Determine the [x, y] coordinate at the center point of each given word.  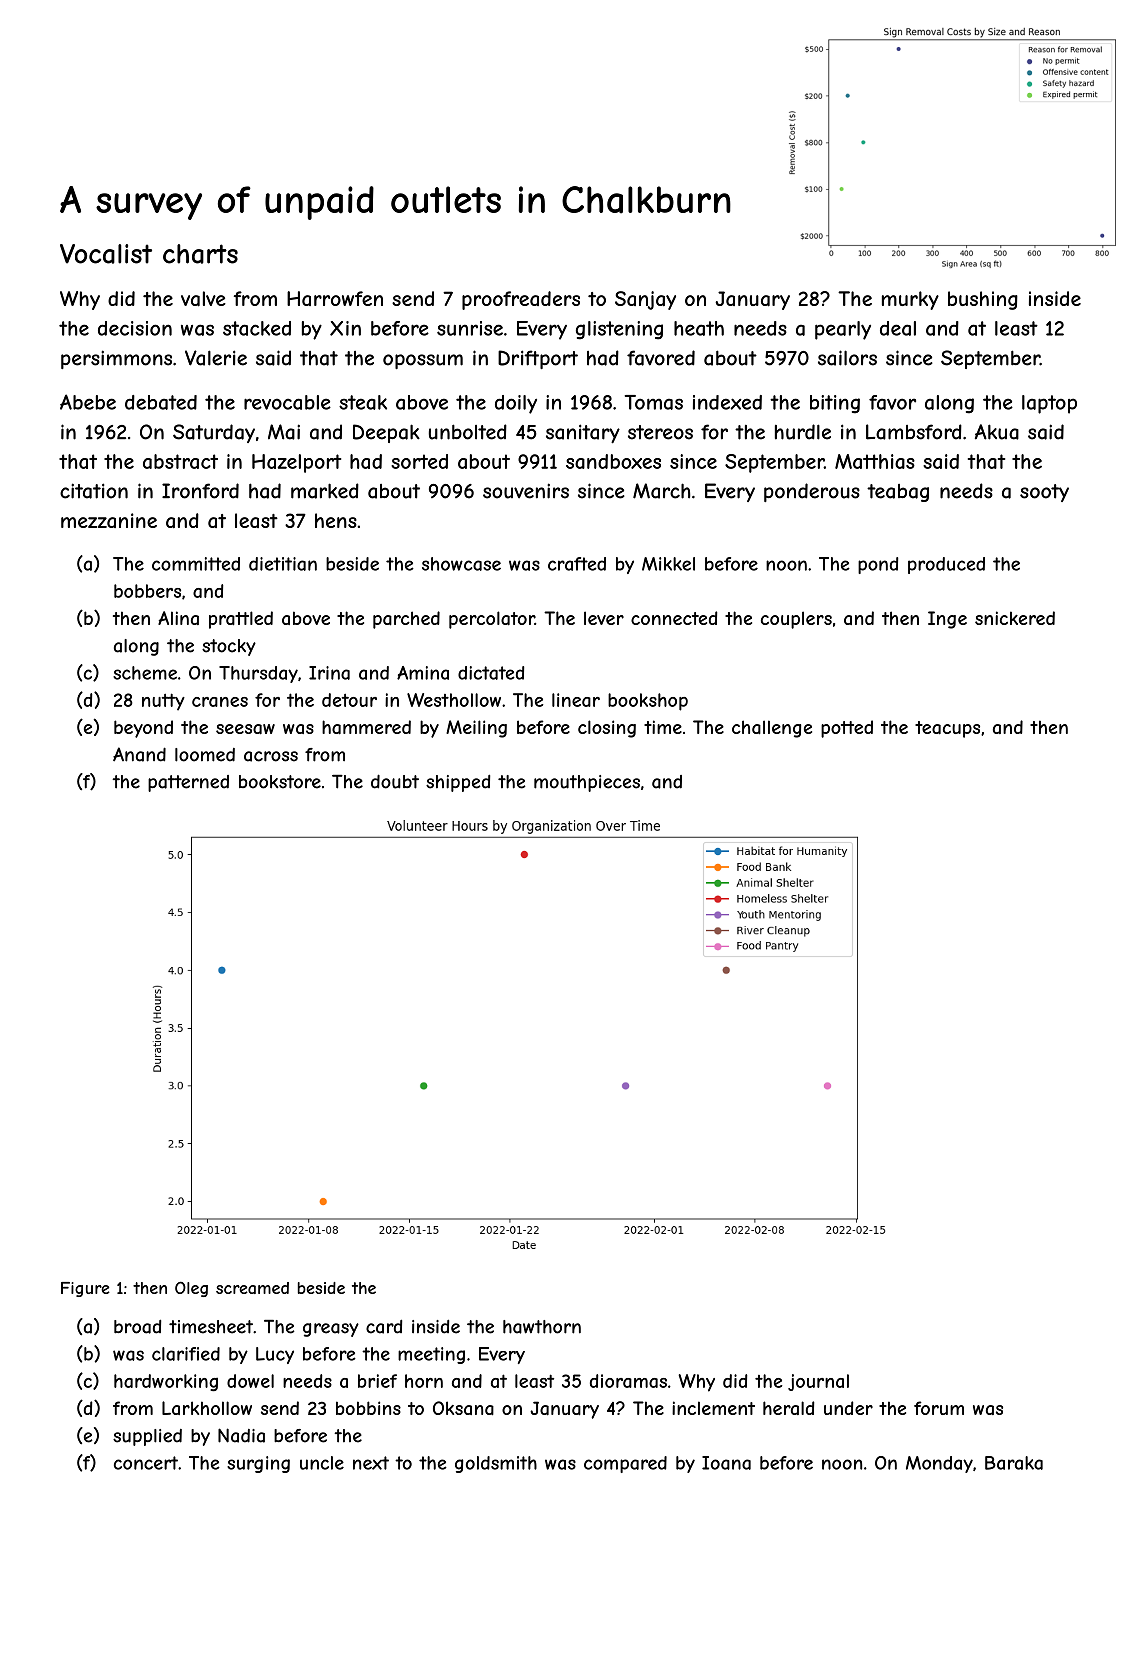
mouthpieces [587, 783]
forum [939, 1408]
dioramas [628, 1381]
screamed [252, 1288]
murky [910, 300]
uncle [322, 1463]
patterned [188, 783]
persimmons [116, 359]
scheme [145, 673]
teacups [947, 729]
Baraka [1014, 1463]
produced [946, 565]
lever [604, 618]
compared [625, 1464]
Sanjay [645, 300]
